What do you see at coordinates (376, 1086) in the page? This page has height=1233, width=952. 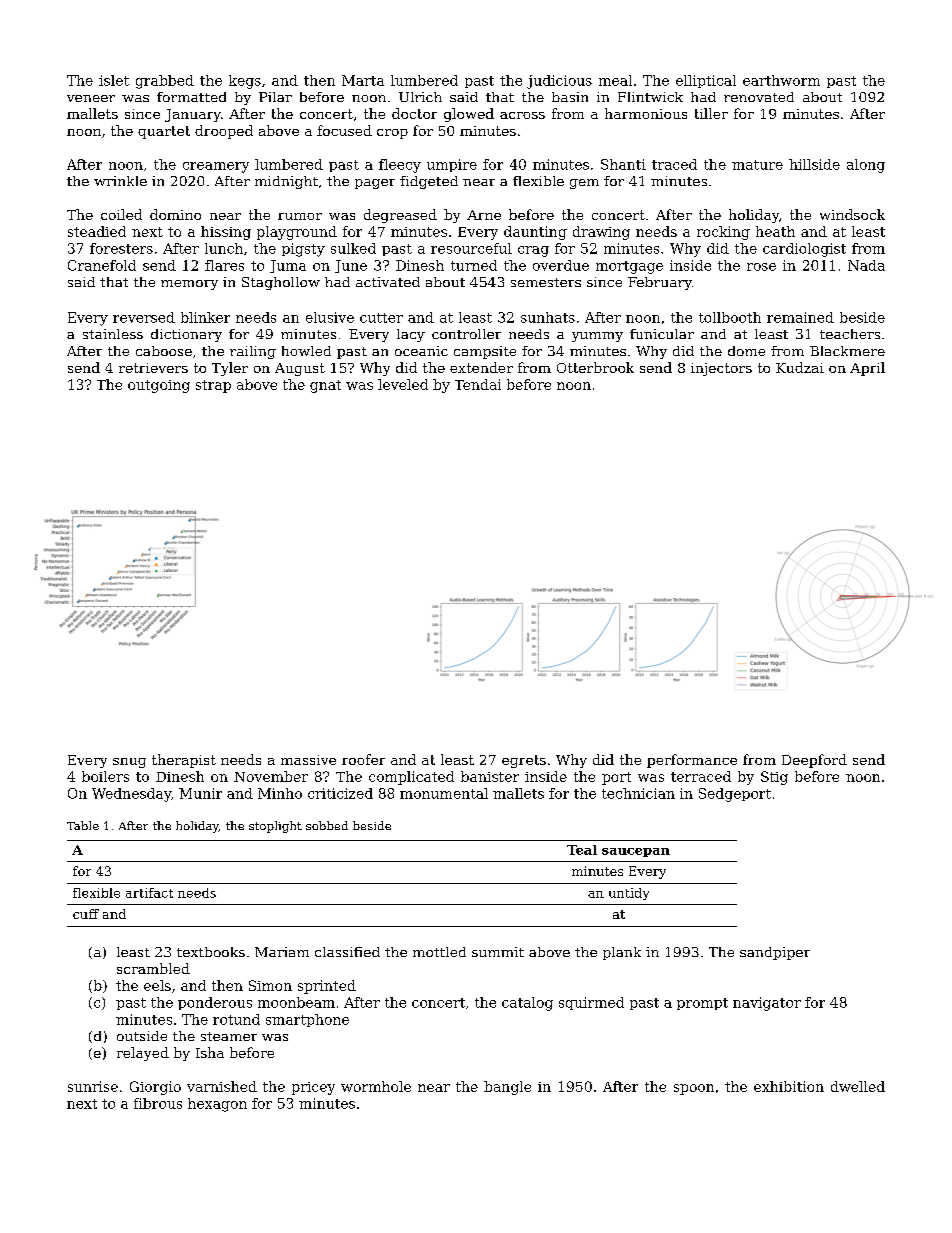 I see `wormhole` at bounding box center [376, 1086].
